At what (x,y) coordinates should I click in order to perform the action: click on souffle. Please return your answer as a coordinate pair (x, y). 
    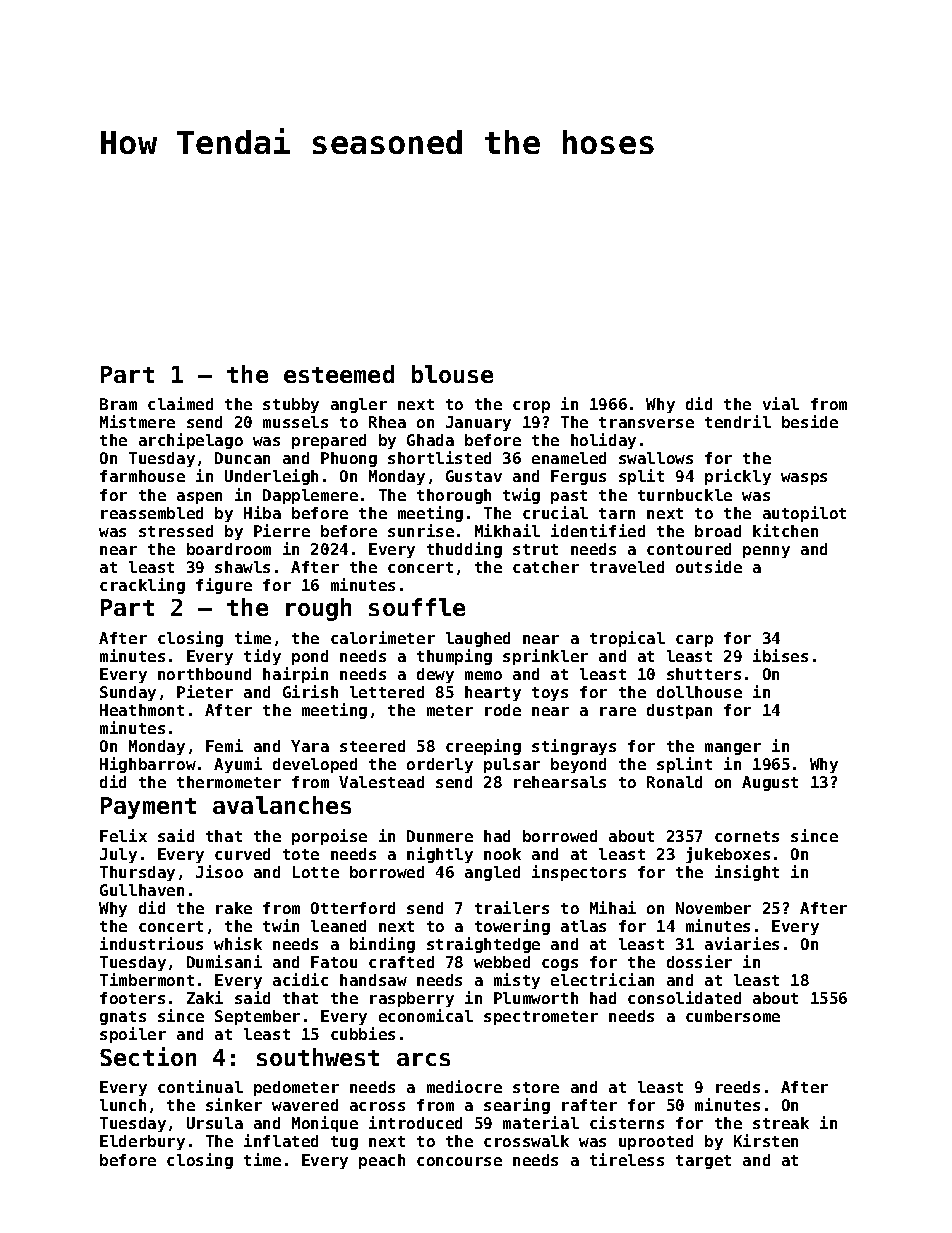
    Looking at the image, I should click on (417, 607).
